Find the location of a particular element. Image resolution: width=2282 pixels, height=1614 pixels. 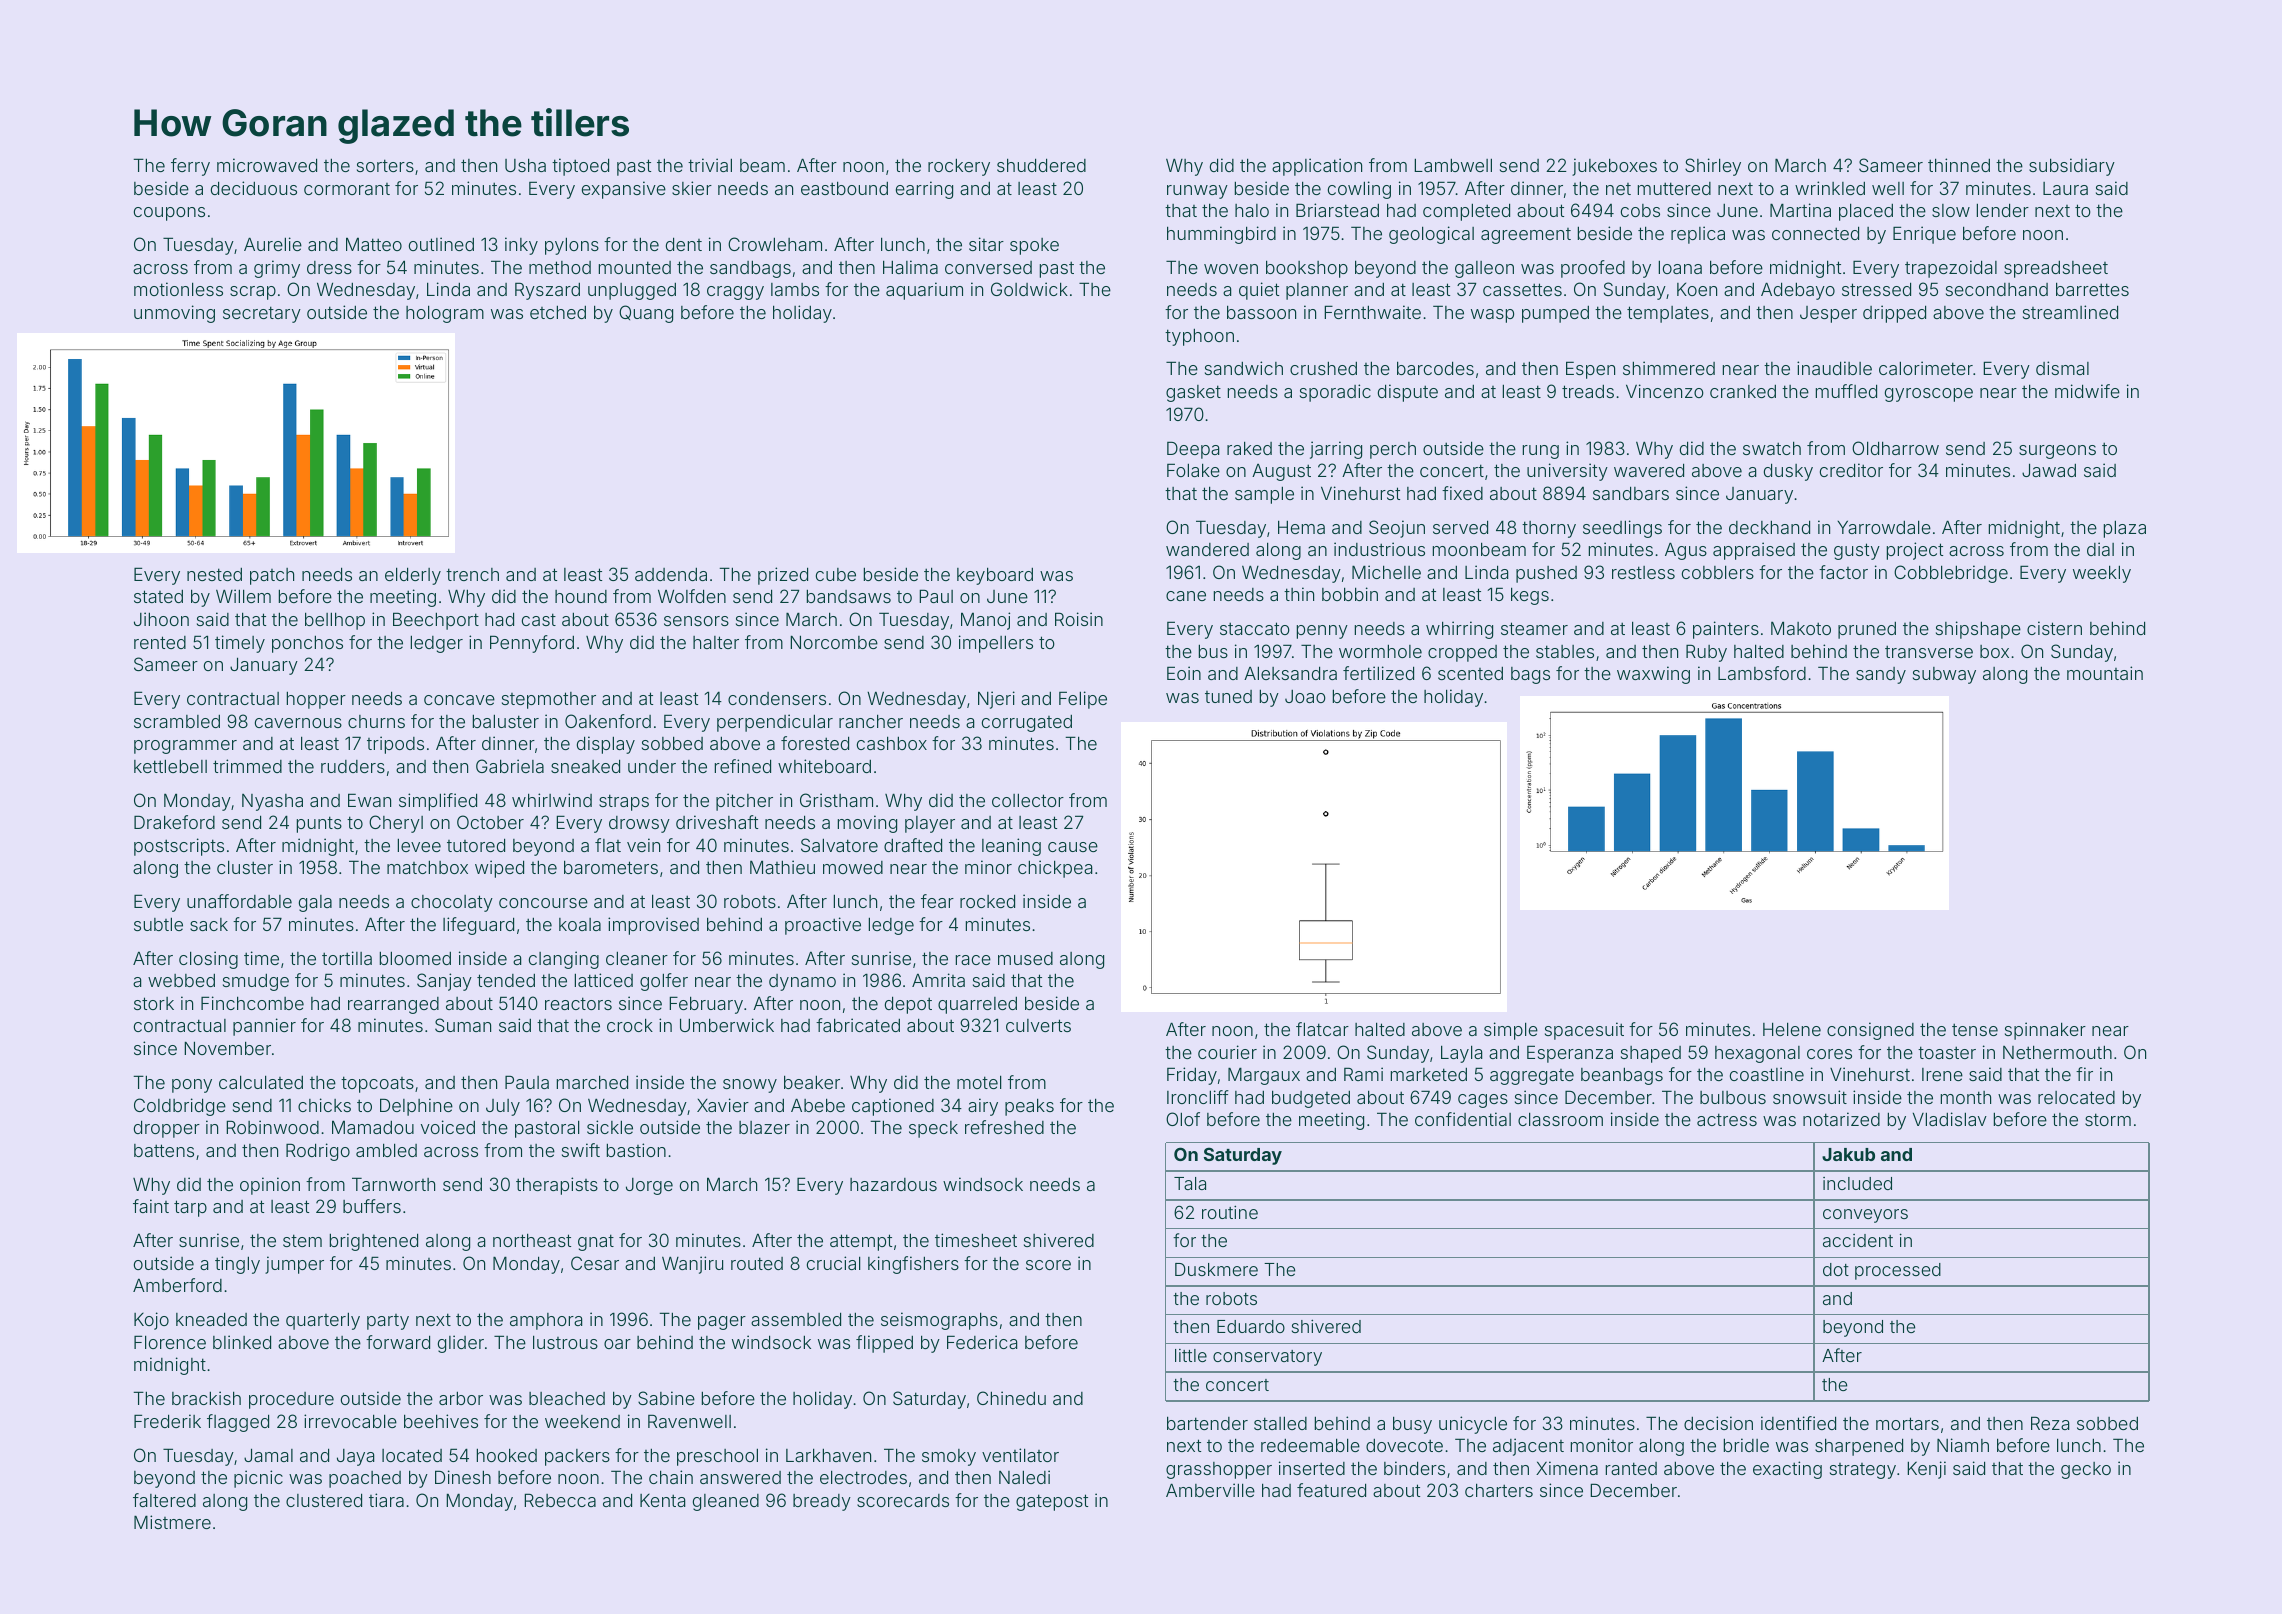

Rebecca is located at coordinates (560, 1500).
